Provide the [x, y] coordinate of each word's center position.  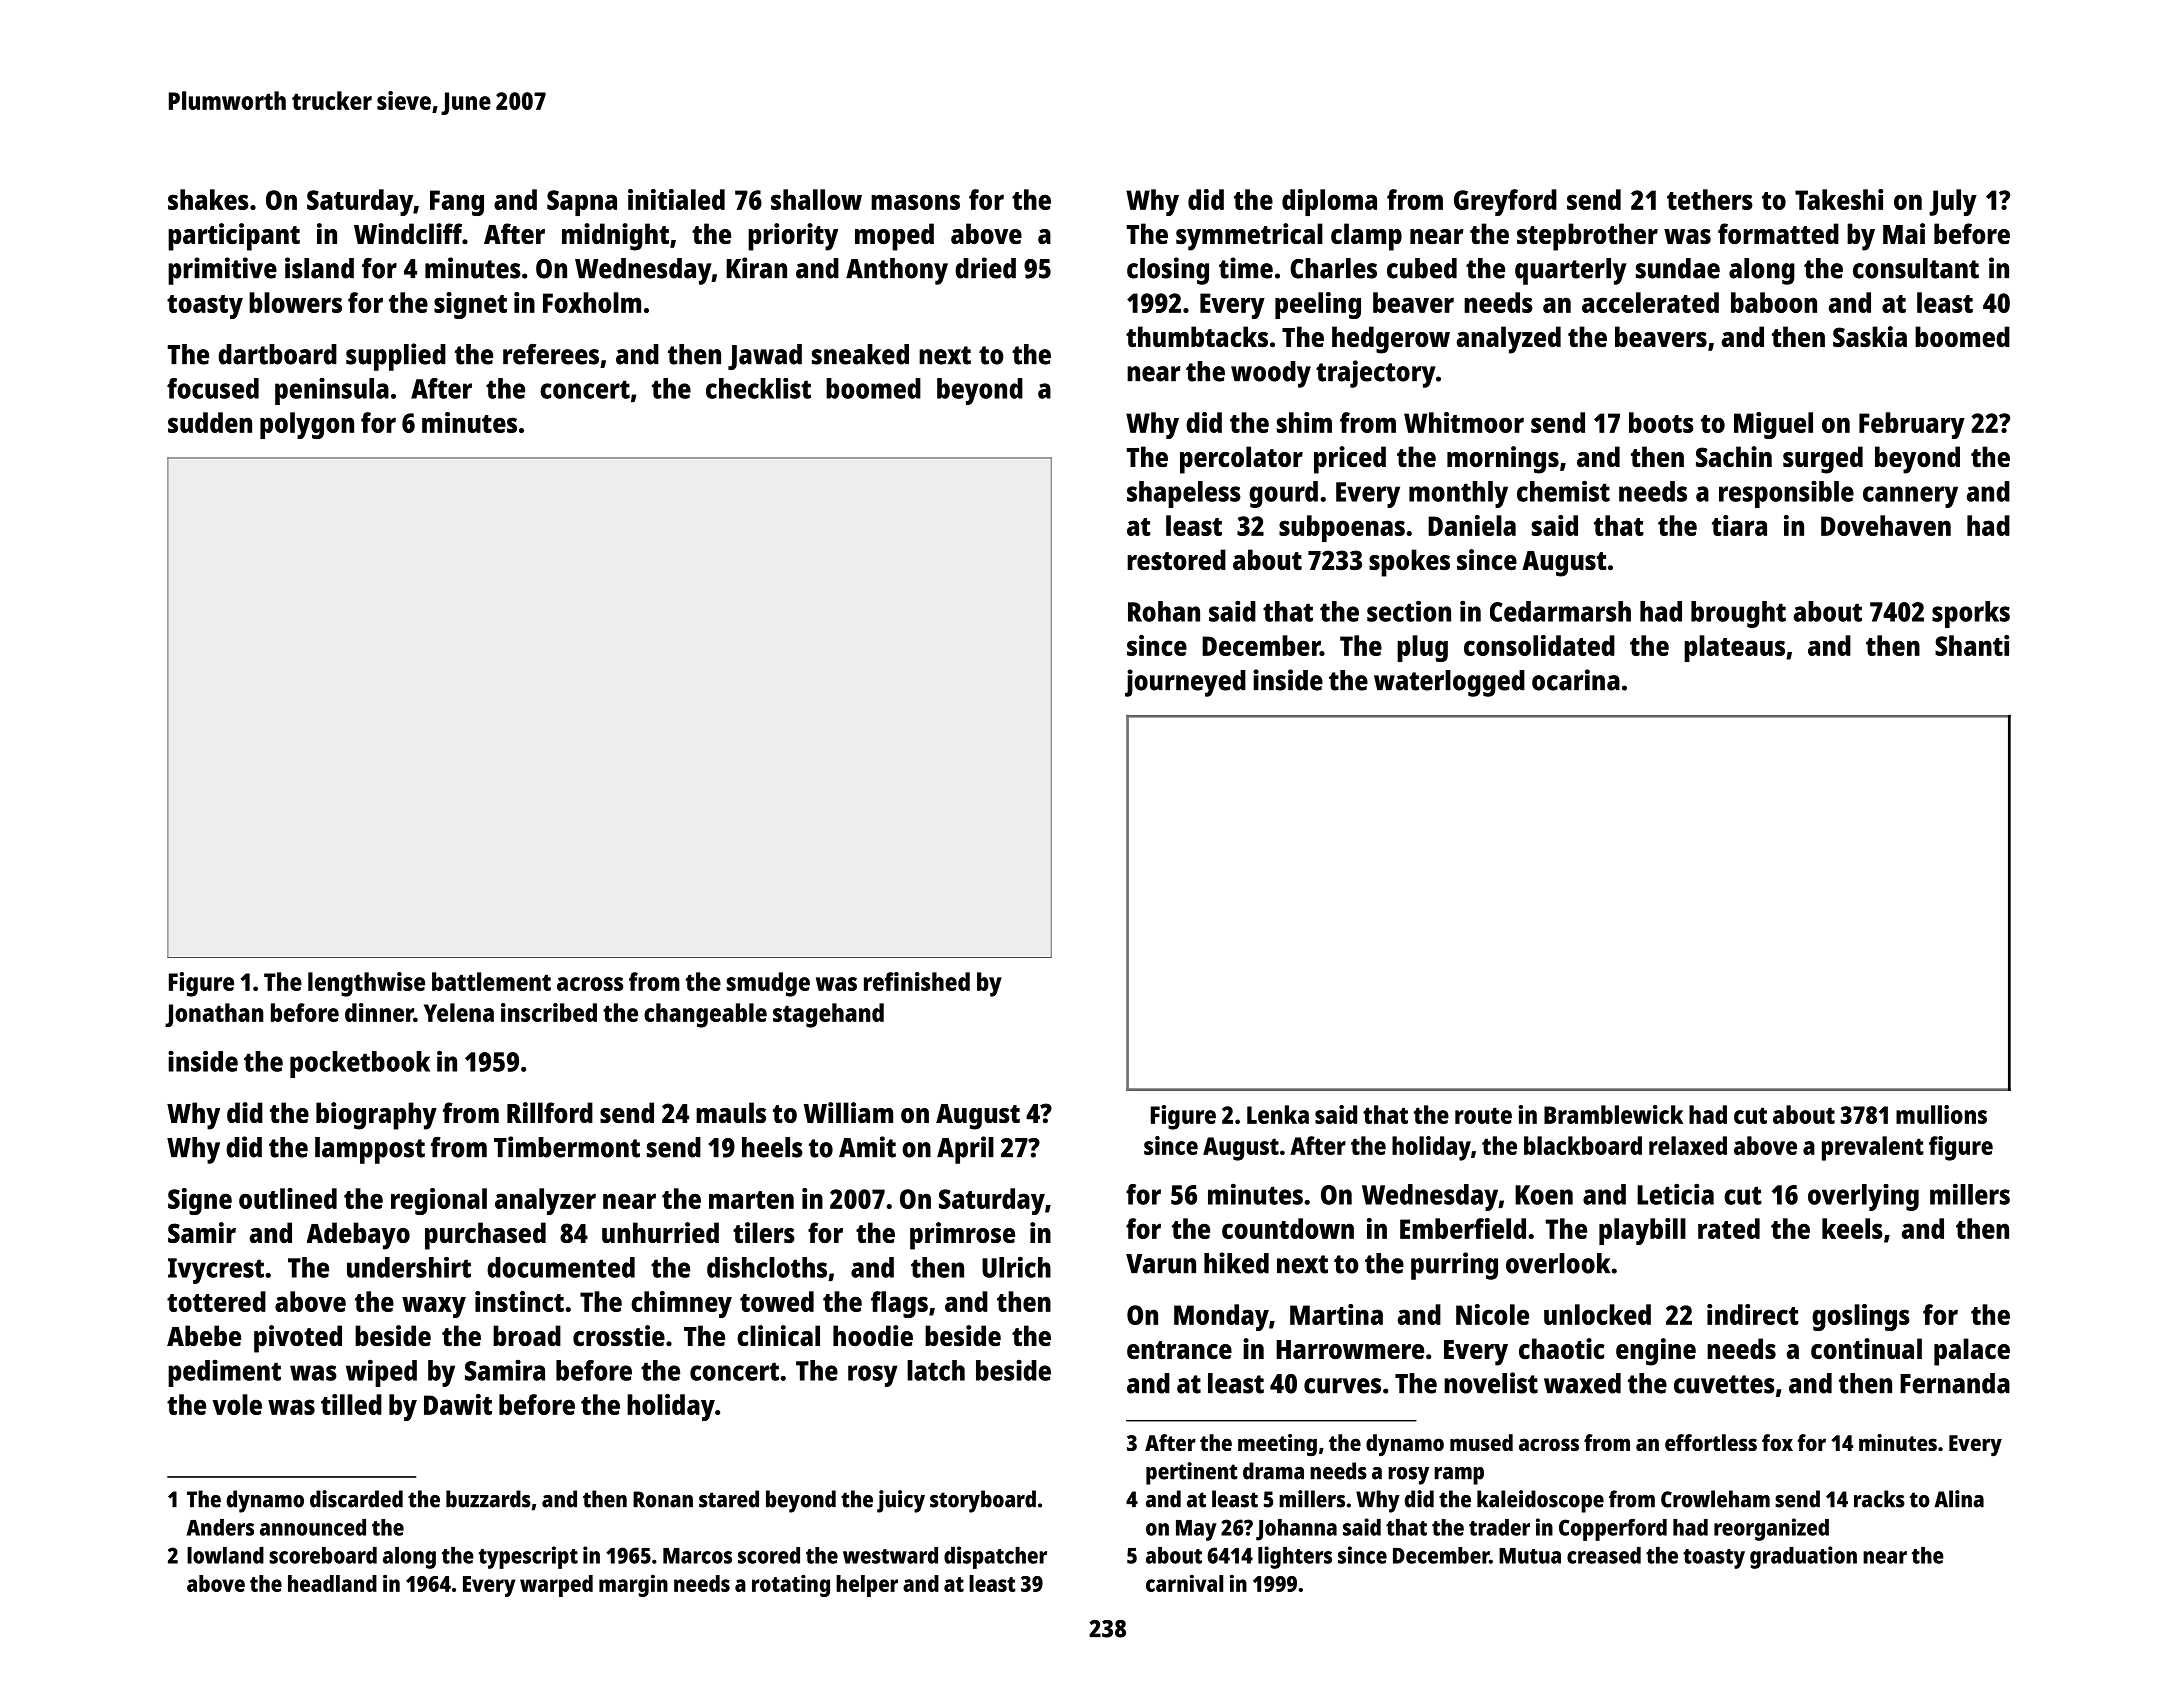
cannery [1910, 497]
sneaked [860, 354]
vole [237, 1404]
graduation [1803, 1557]
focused [213, 388]
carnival [1184, 1583]
